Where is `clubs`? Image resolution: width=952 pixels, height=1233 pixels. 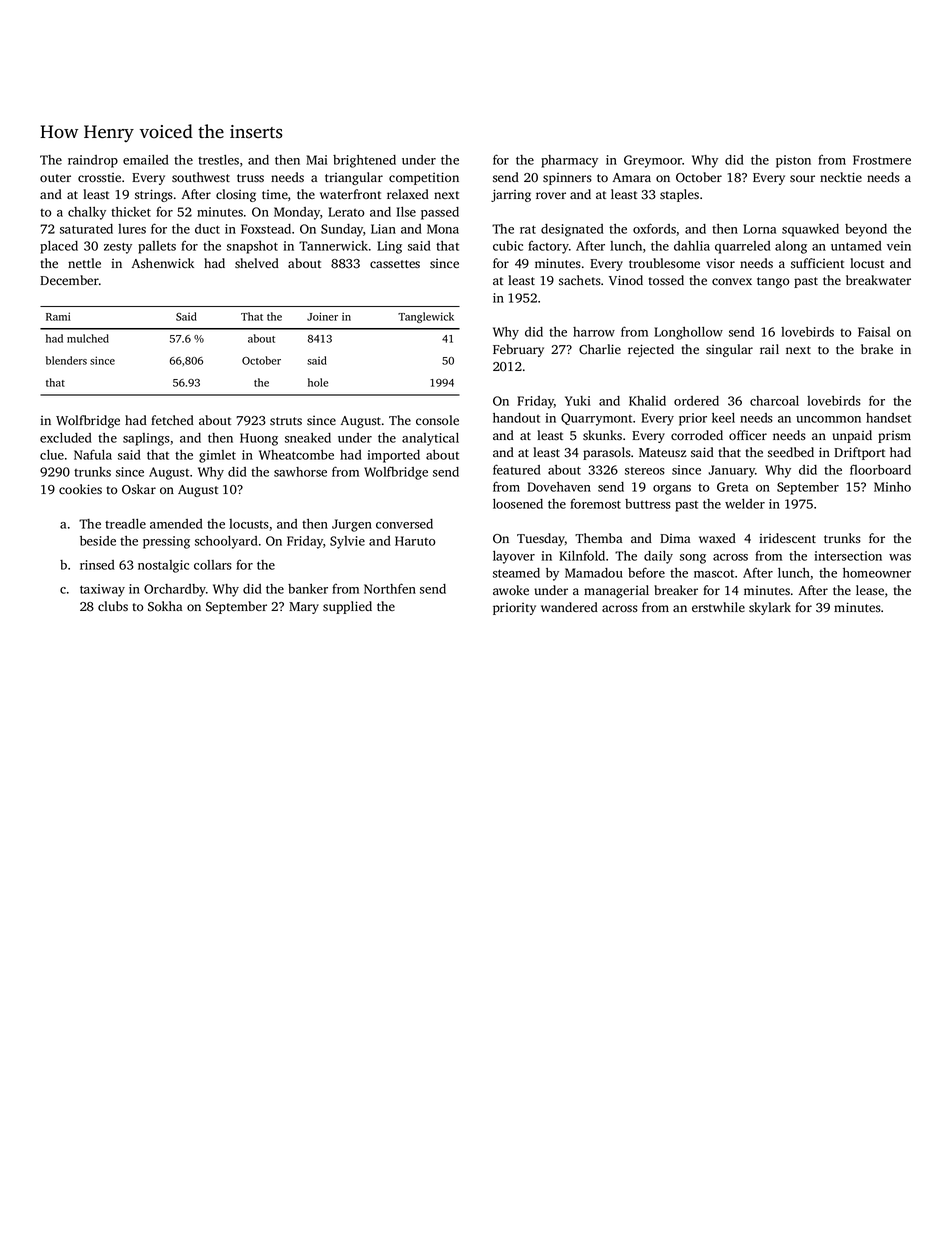
clubs is located at coordinates (113, 606).
